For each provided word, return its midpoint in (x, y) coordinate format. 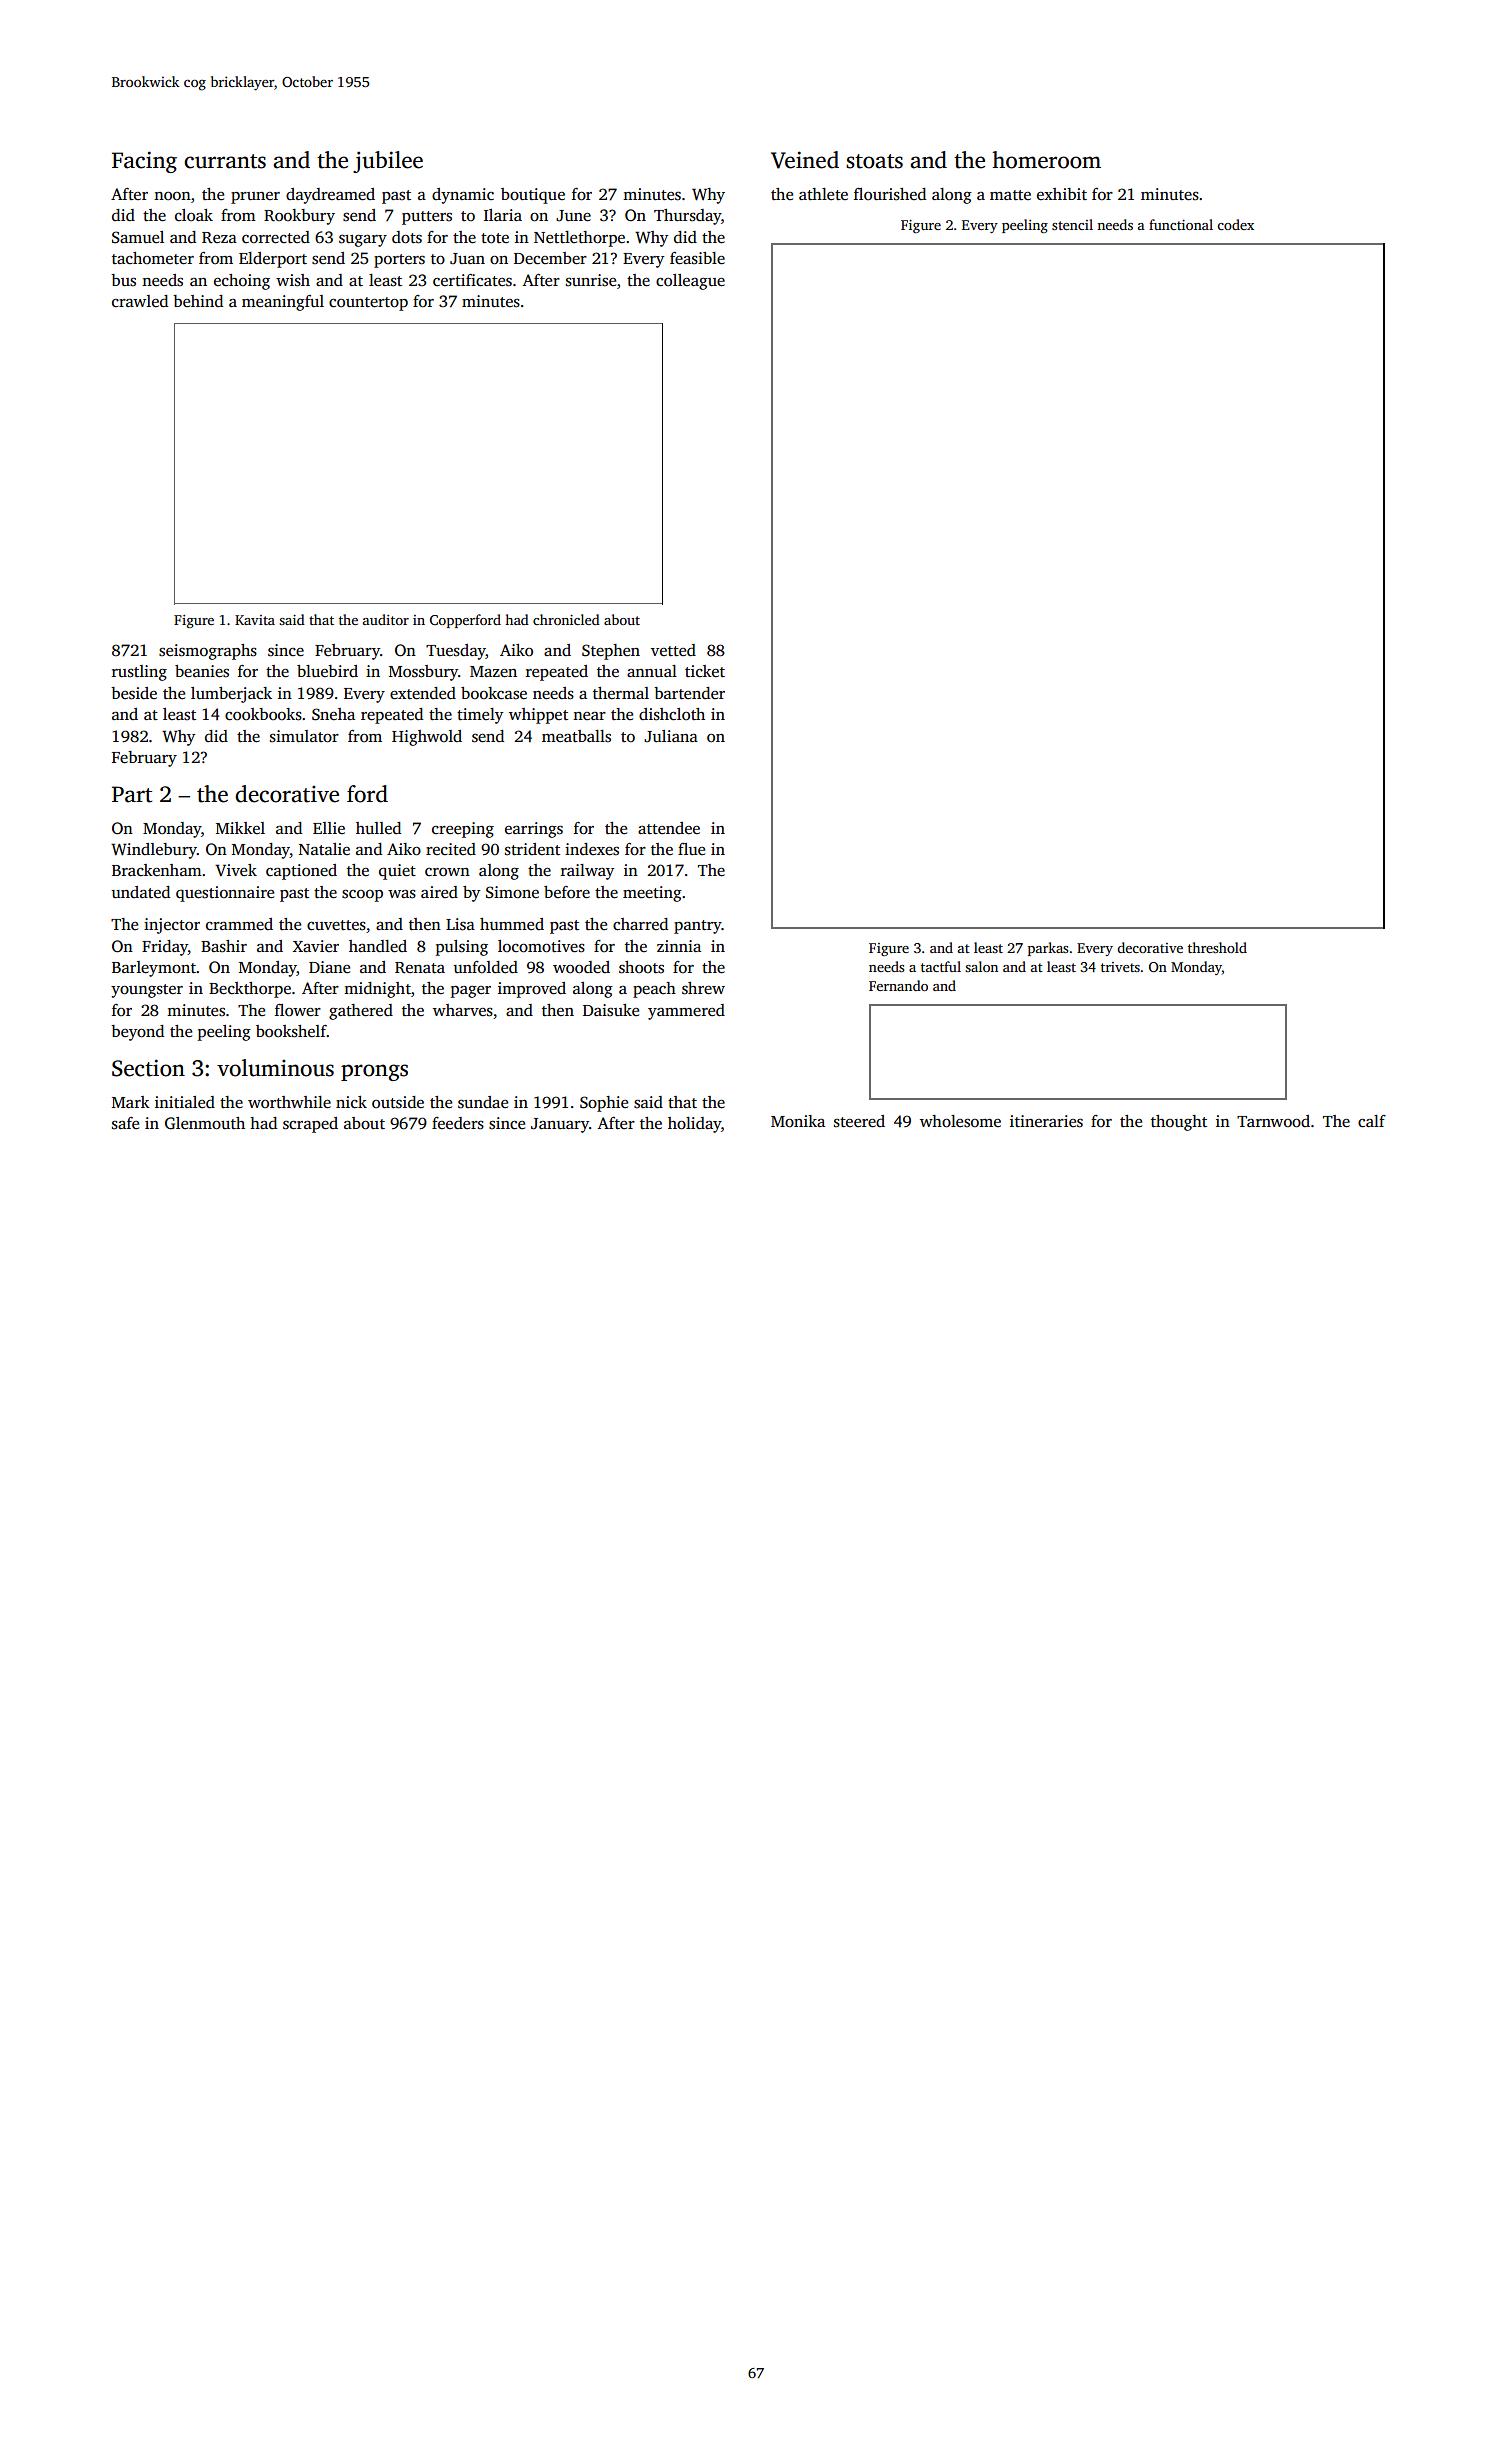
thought (1179, 1123)
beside (134, 693)
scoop (362, 895)
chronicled (566, 619)
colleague (690, 282)
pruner (255, 198)
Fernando (898, 985)
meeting (652, 894)
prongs (374, 1072)
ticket (705, 671)
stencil (1072, 224)
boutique (533, 196)
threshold (1217, 947)
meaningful (283, 303)
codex (1235, 224)
